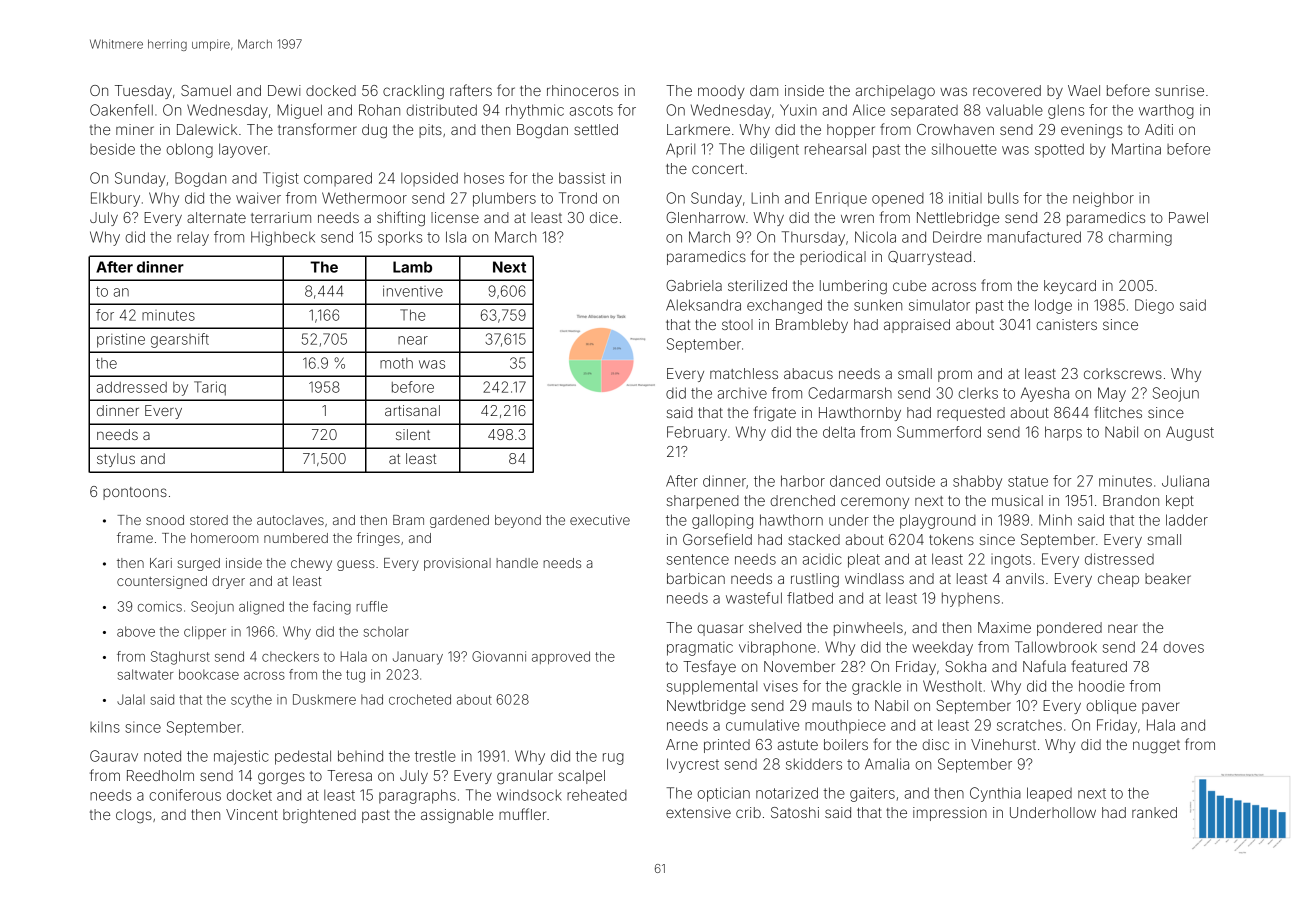 The width and height of the image is (1308, 924). Describe the element at coordinates (795, 812) in the image. I see `Satoshi` at that location.
